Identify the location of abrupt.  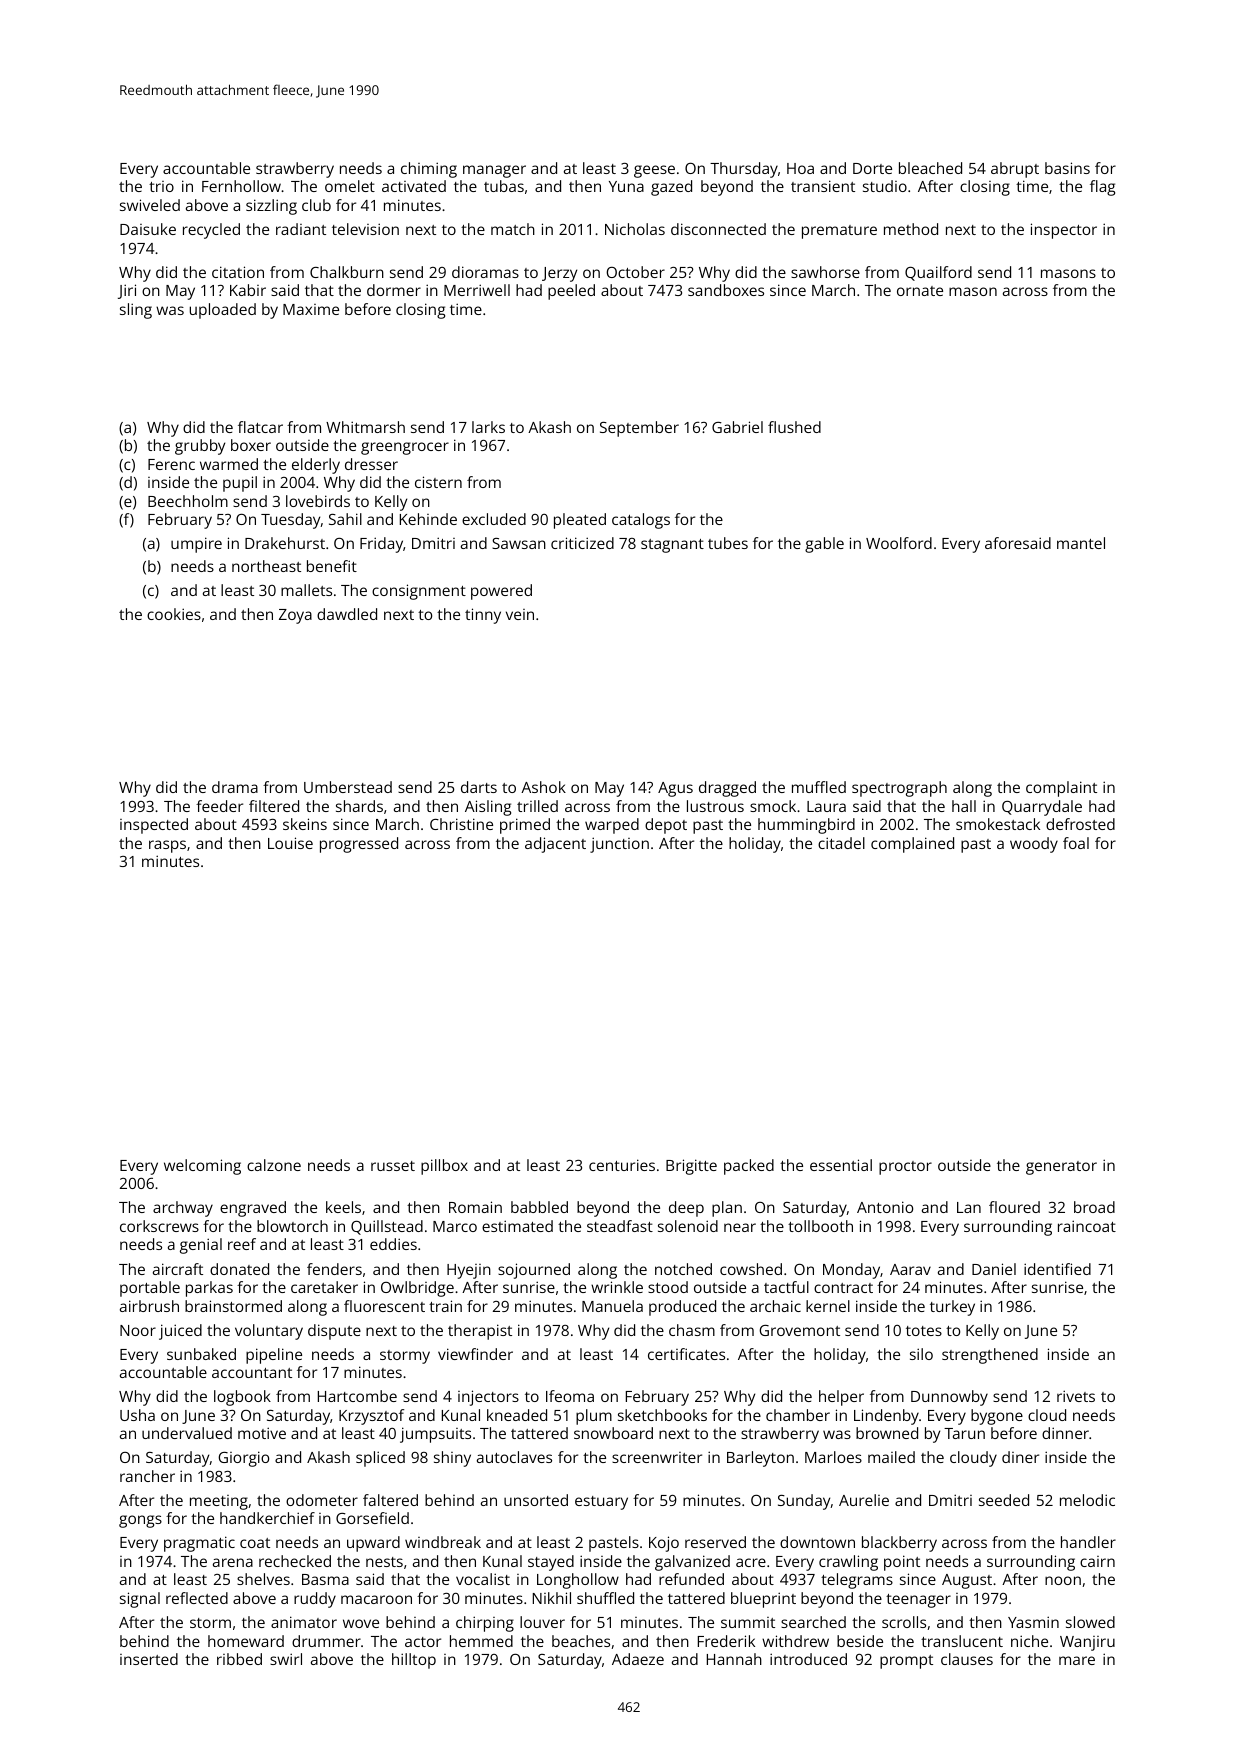
(1015, 170).
